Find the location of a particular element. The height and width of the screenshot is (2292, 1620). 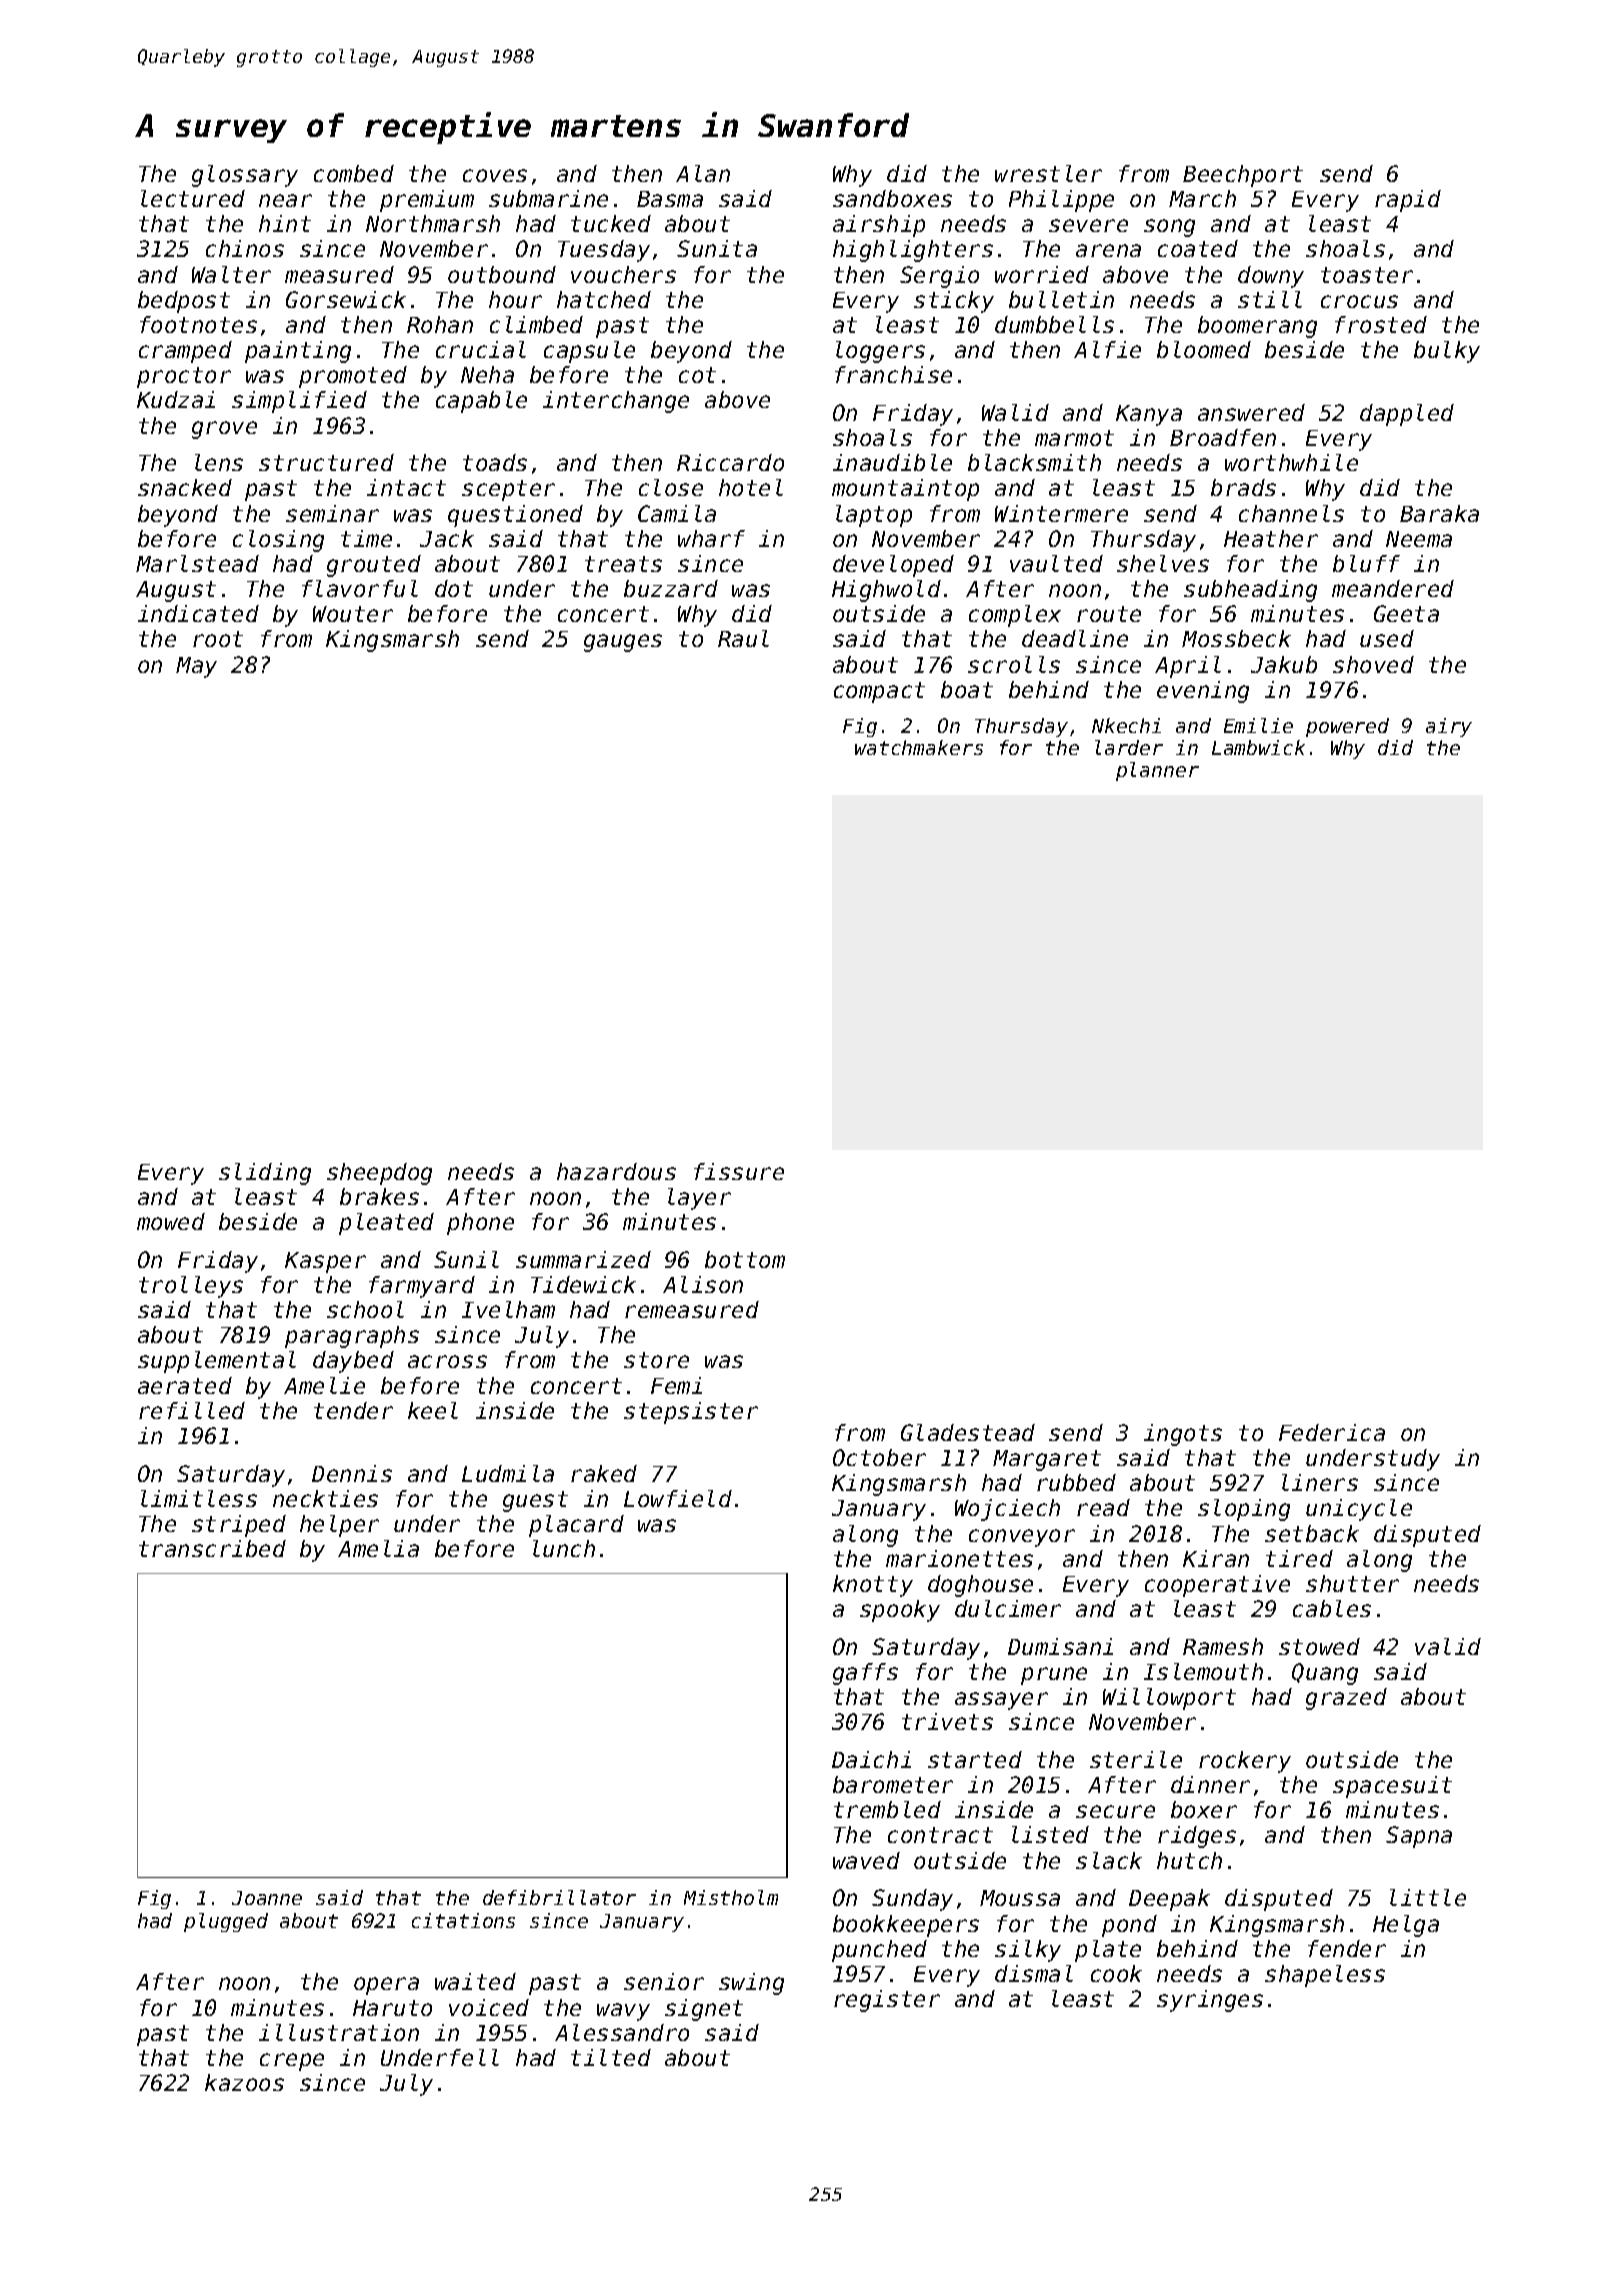

capsule is located at coordinates (589, 352).
